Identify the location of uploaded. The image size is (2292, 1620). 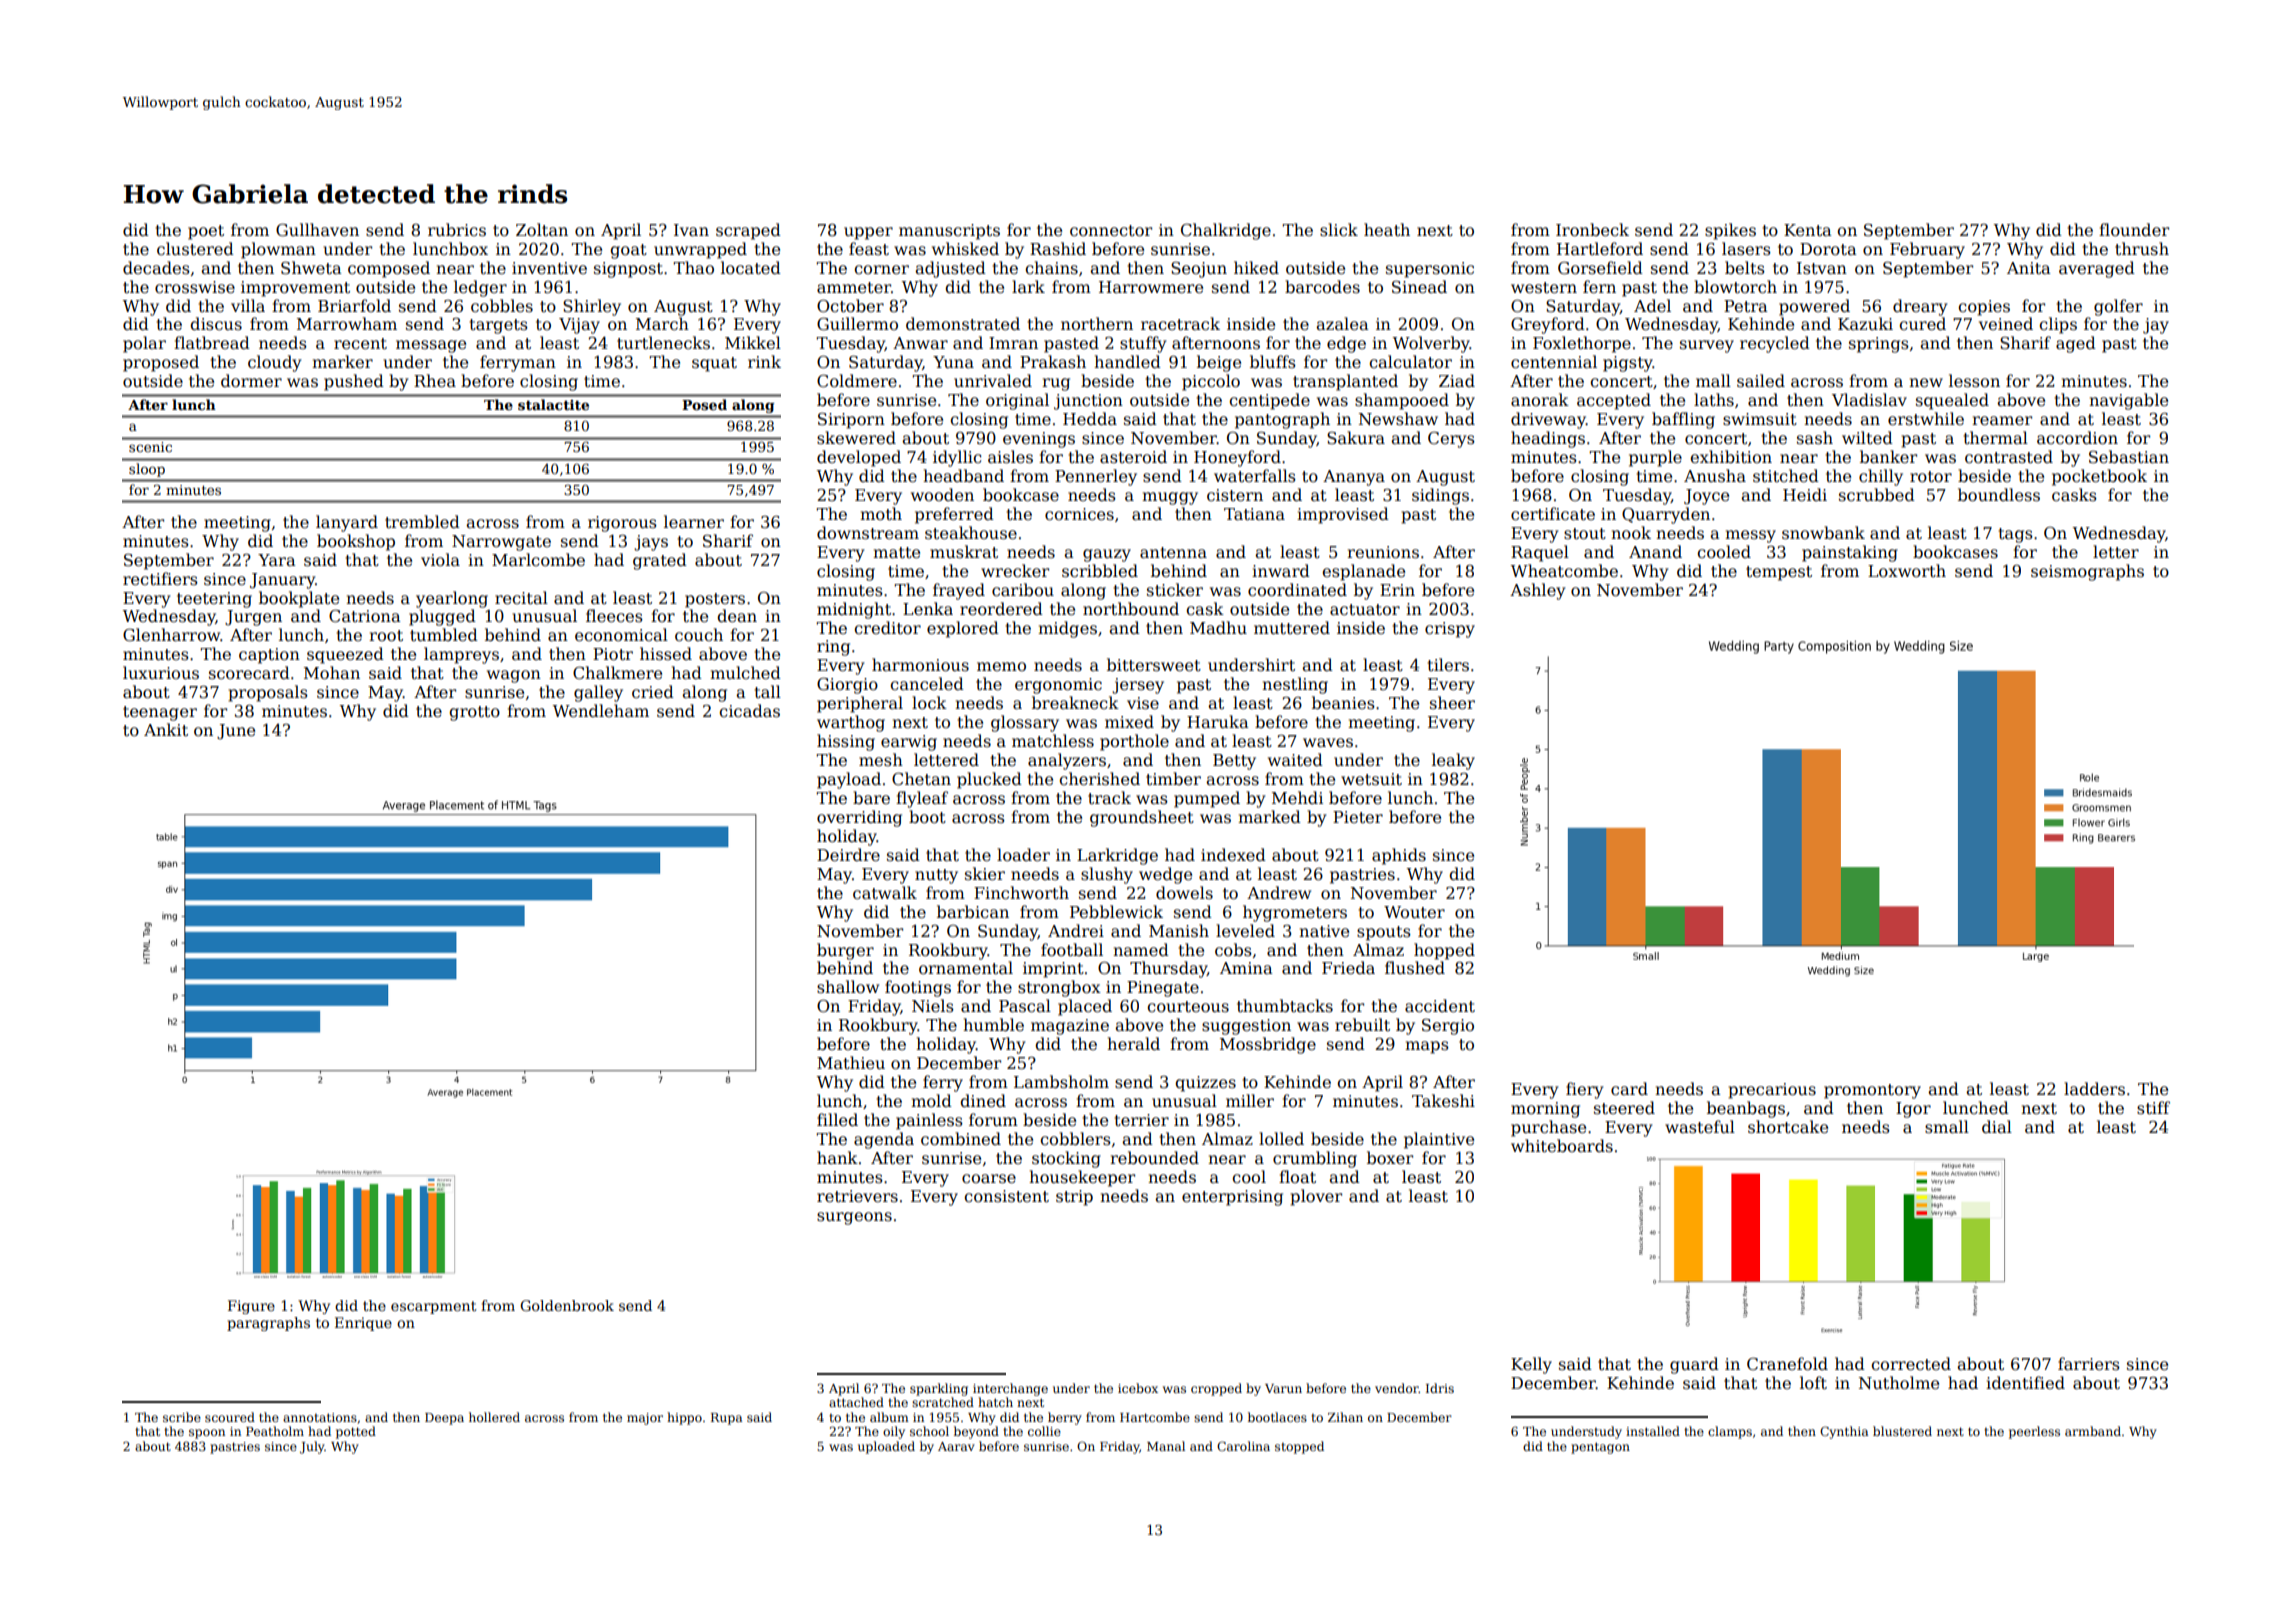
(886, 1447).
